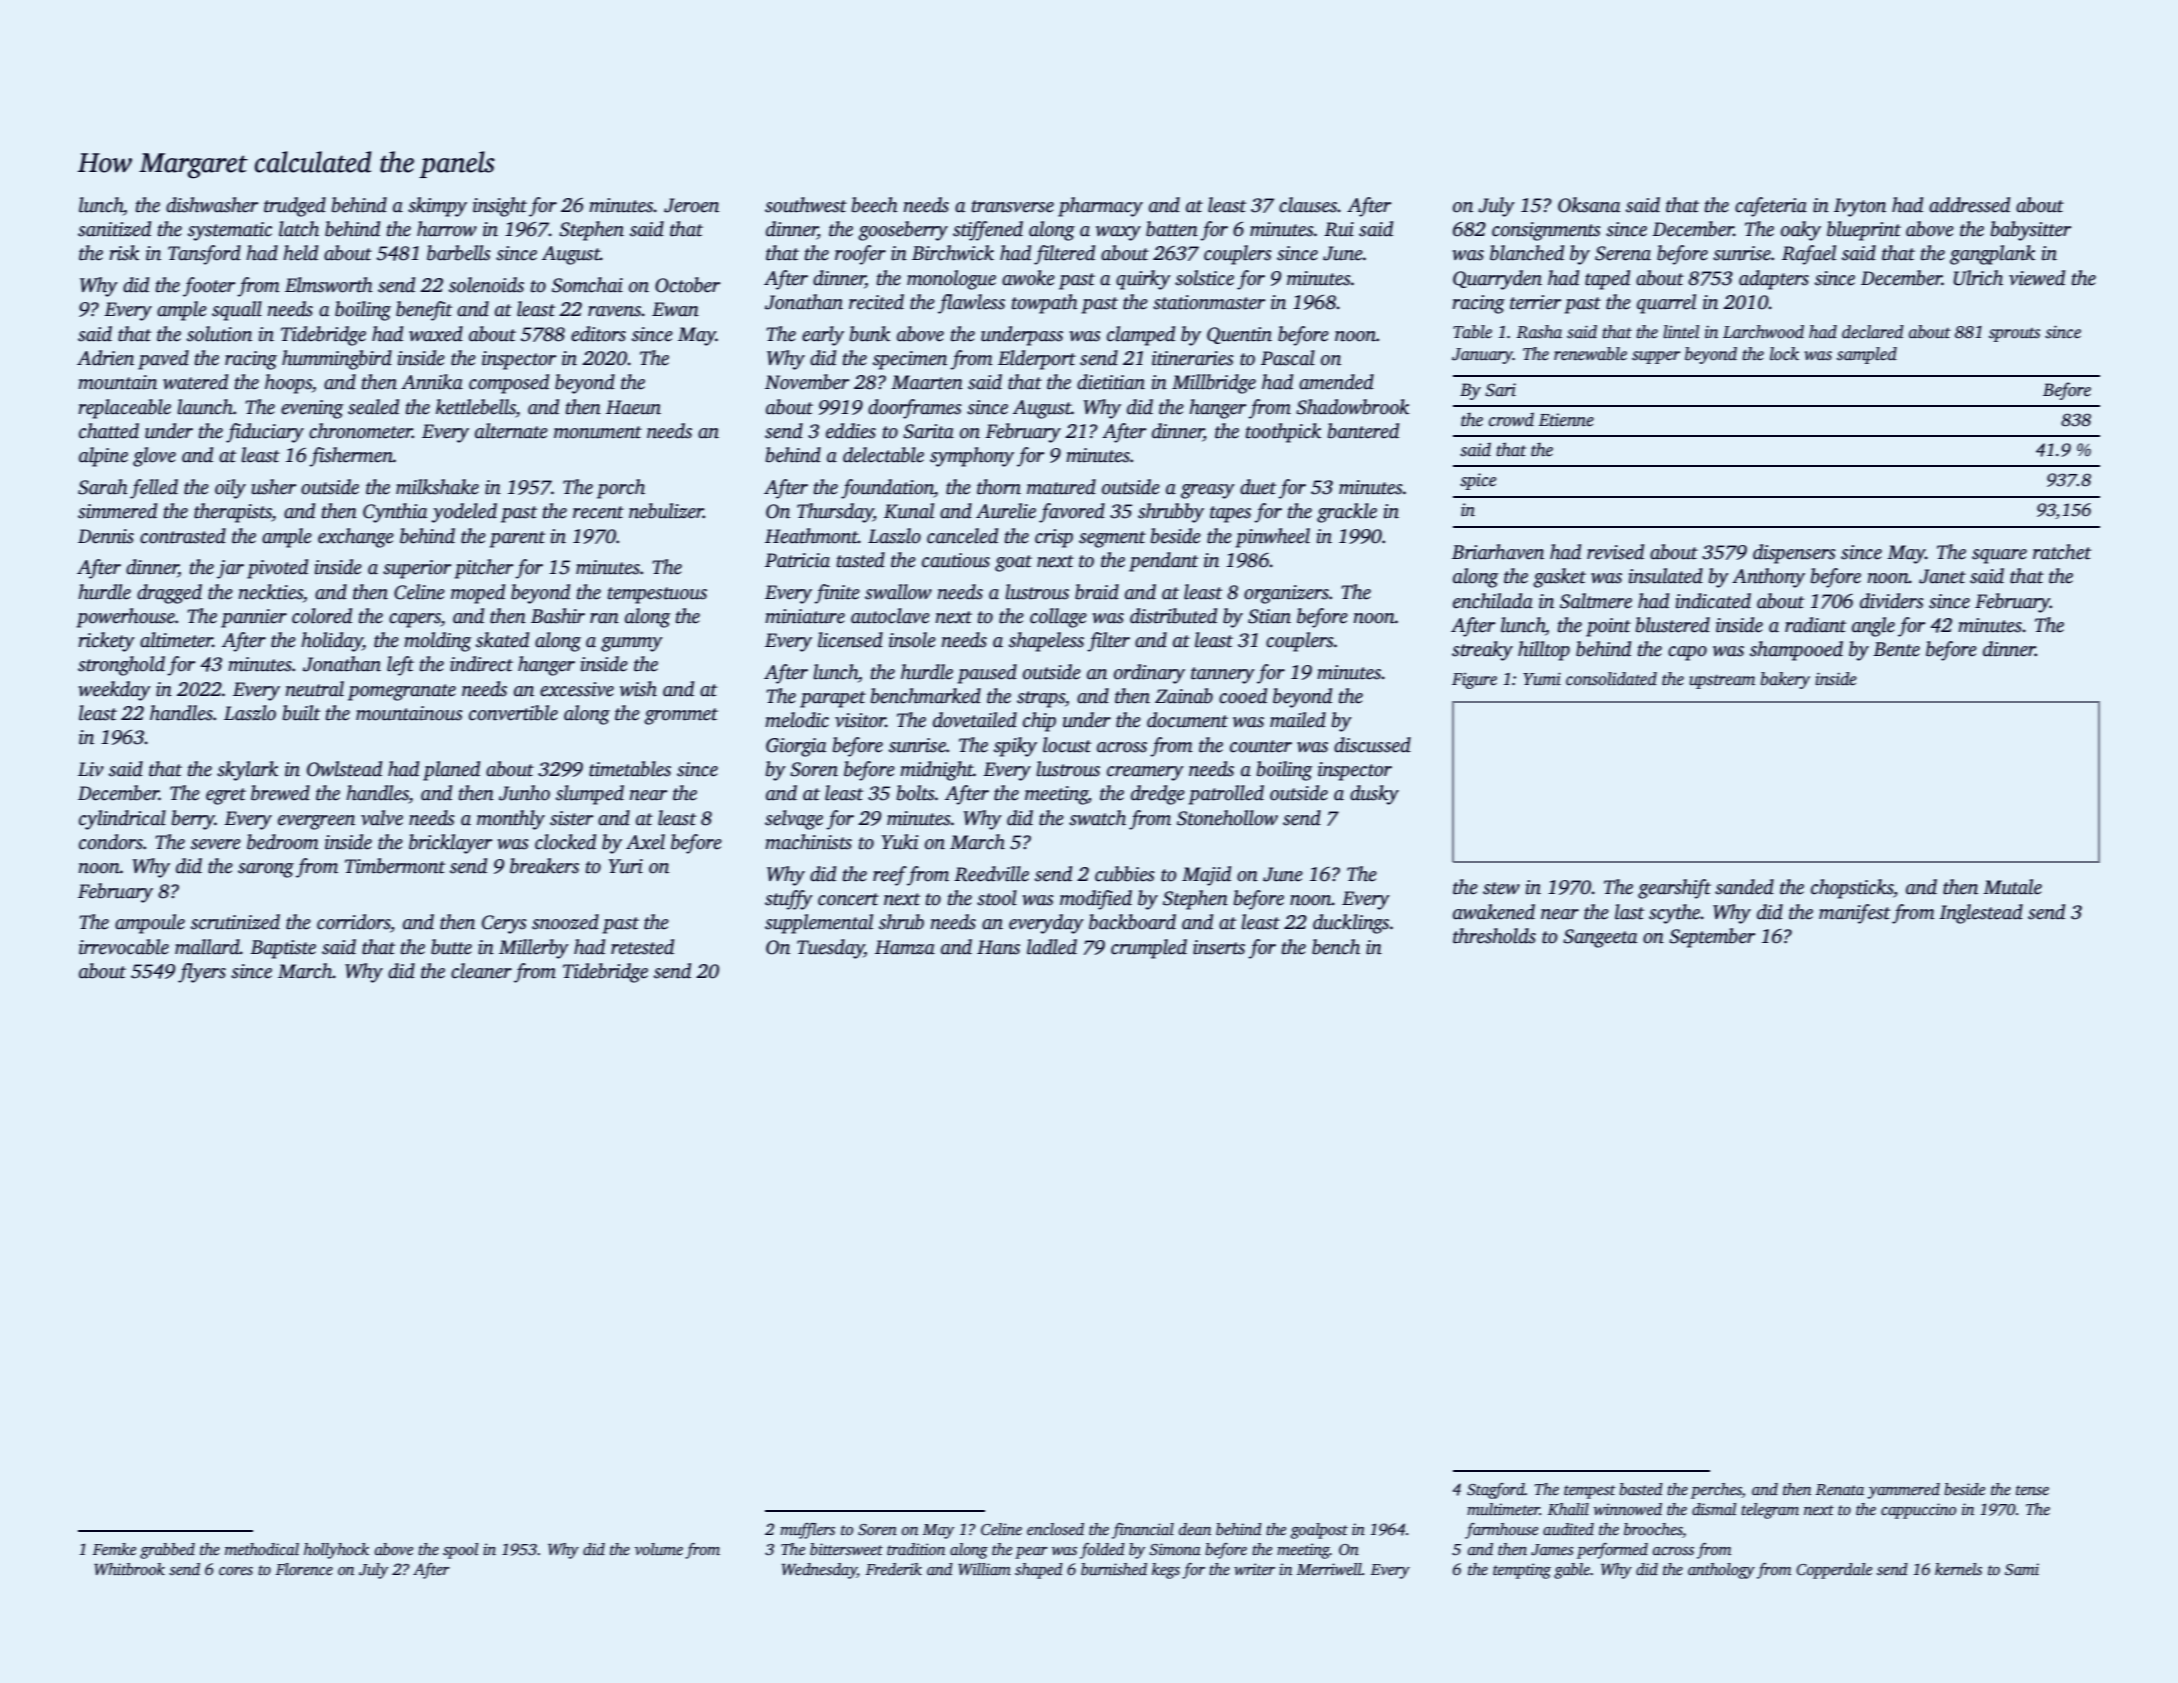 The image size is (2178, 1683). Describe the element at coordinates (1969, 205) in the image. I see `addressed` at that location.
